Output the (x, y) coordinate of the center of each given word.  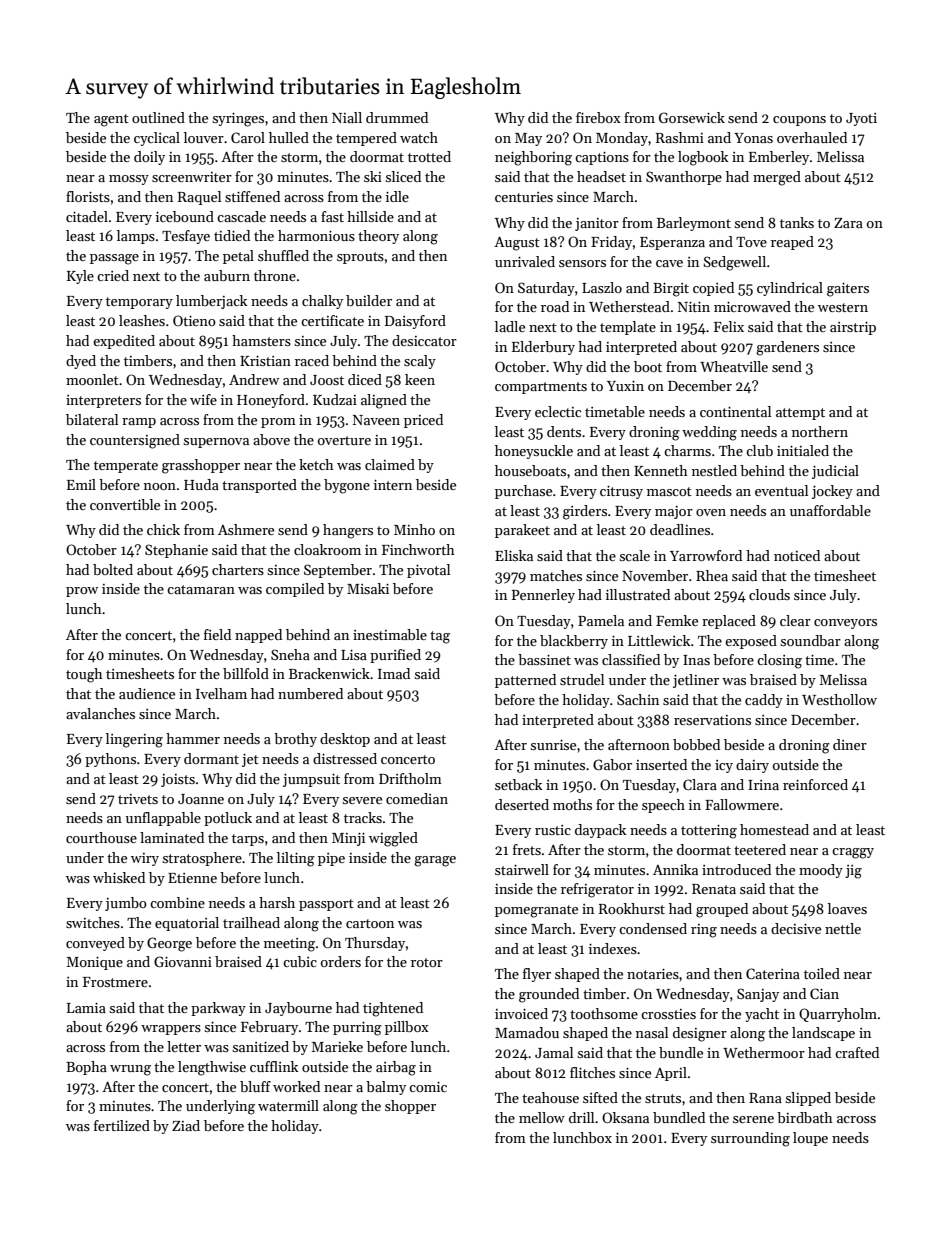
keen (420, 379)
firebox (598, 117)
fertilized (122, 1125)
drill (581, 1117)
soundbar (811, 640)
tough (84, 675)
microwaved (752, 306)
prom (278, 423)
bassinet (544, 659)
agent (111, 120)
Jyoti (861, 119)
